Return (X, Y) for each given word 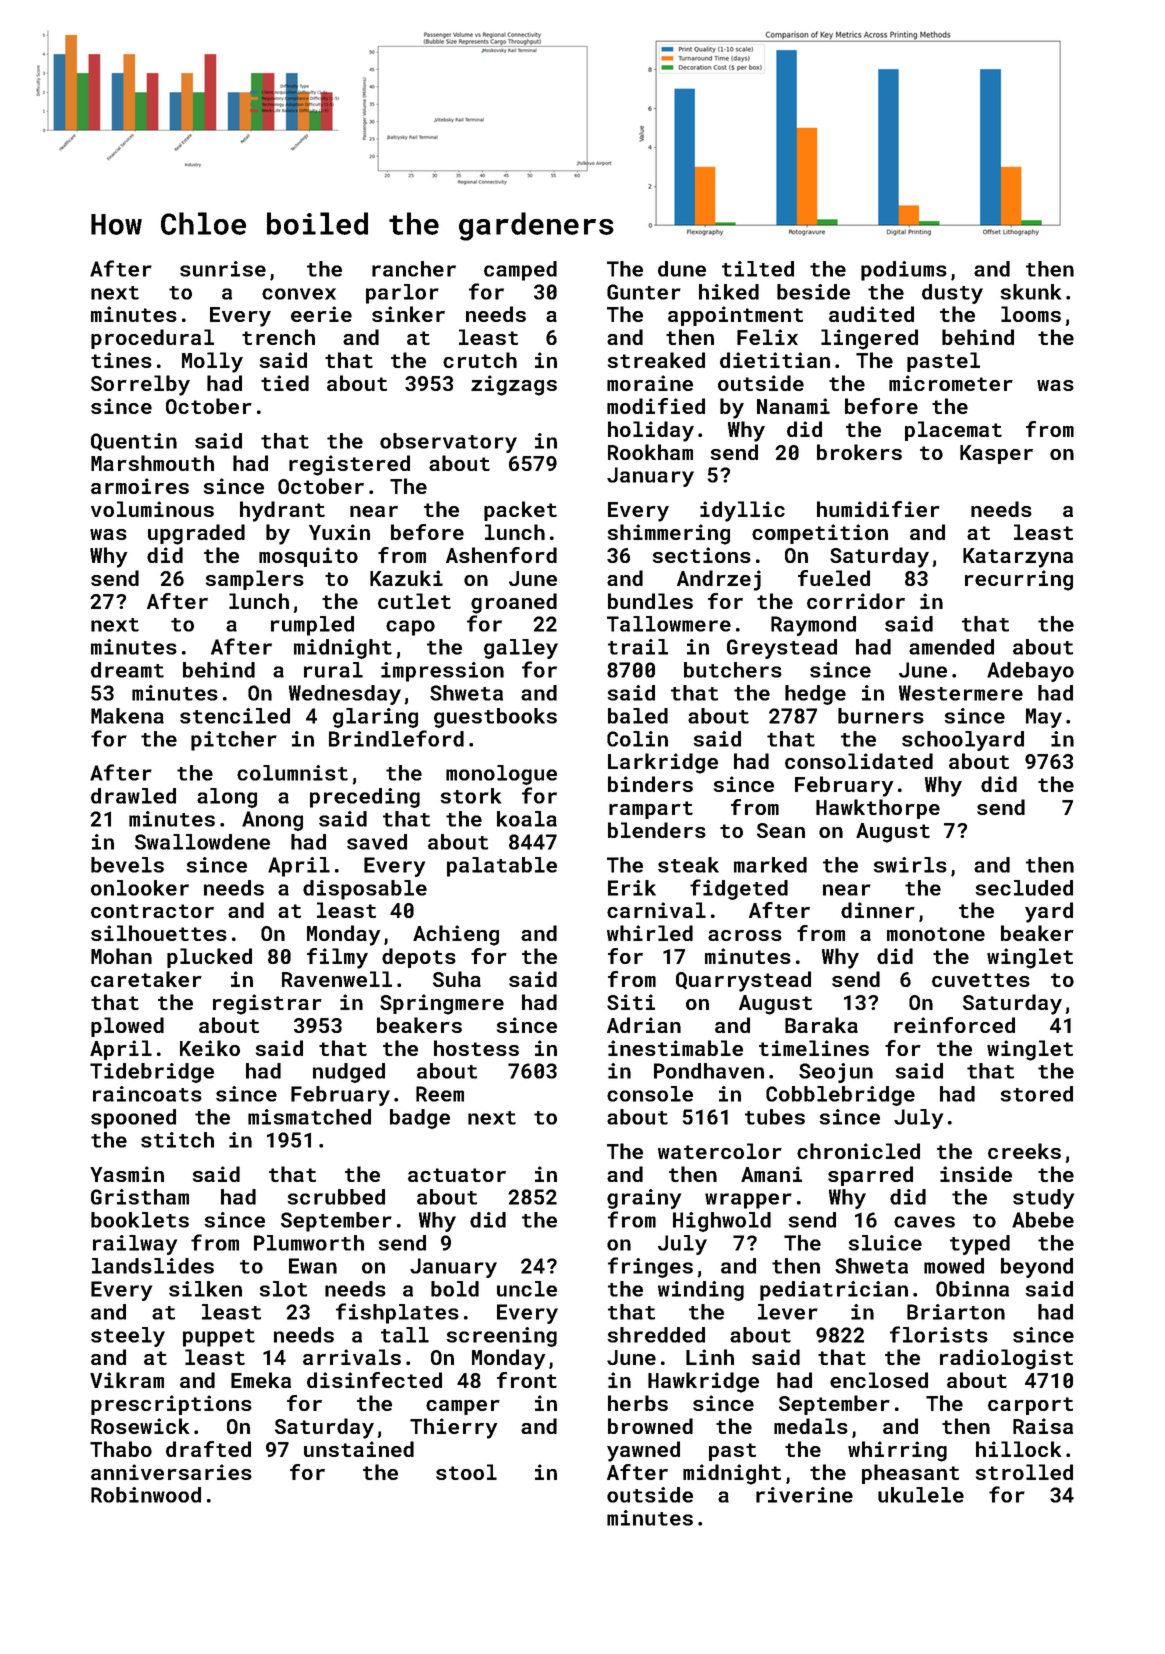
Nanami (793, 406)
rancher (414, 269)
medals (811, 1426)
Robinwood (146, 1495)
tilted (758, 269)
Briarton (956, 1312)
